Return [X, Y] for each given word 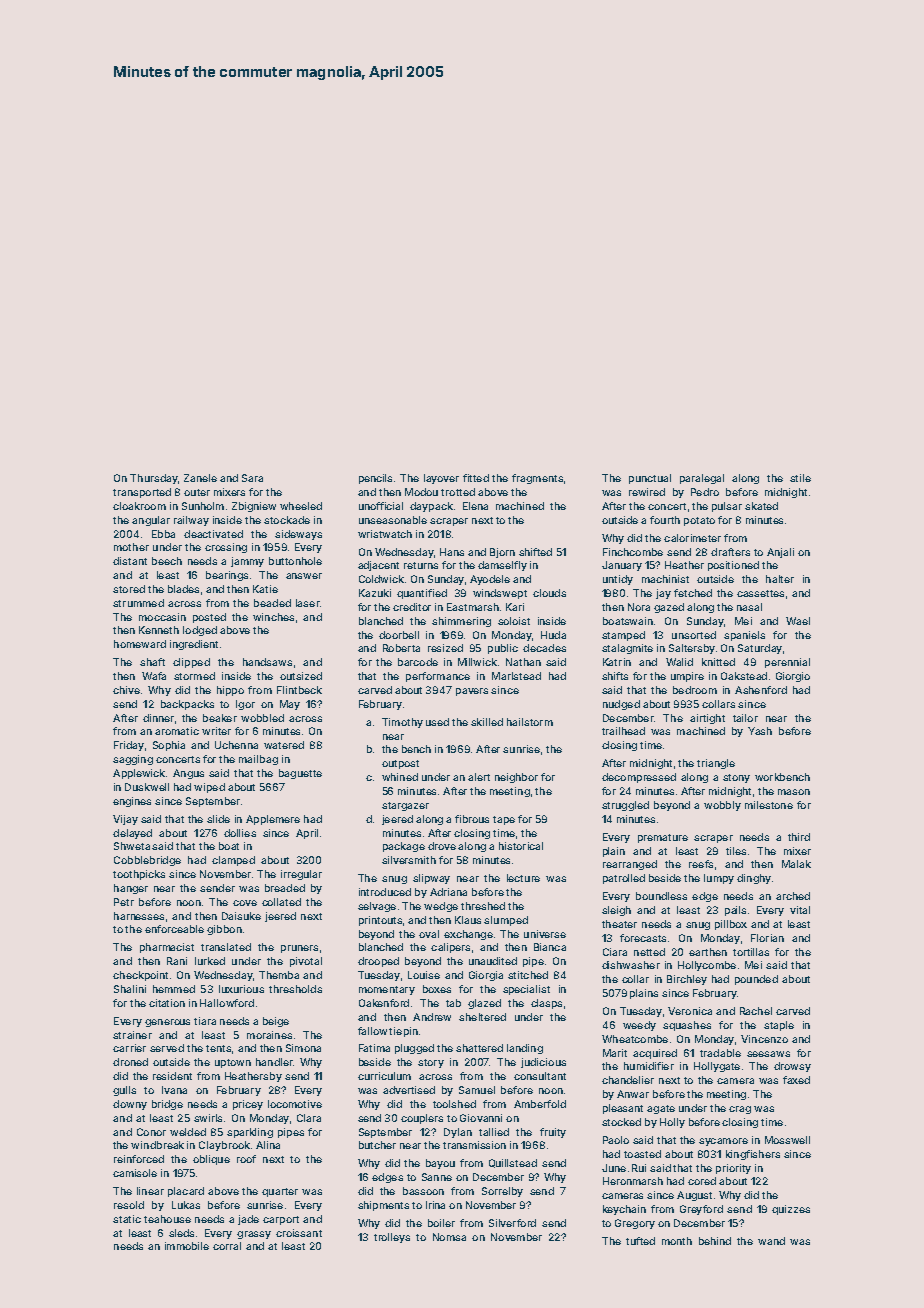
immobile [187, 1246]
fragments [537, 479]
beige [276, 1022]
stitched [528, 975]
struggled [625, 806]
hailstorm [530, 722]
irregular [301, 875]
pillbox [731, 925]
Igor [245, 705]
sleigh [616, 911]
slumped [506, 921]
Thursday [154, 479]
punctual [650, 479]
